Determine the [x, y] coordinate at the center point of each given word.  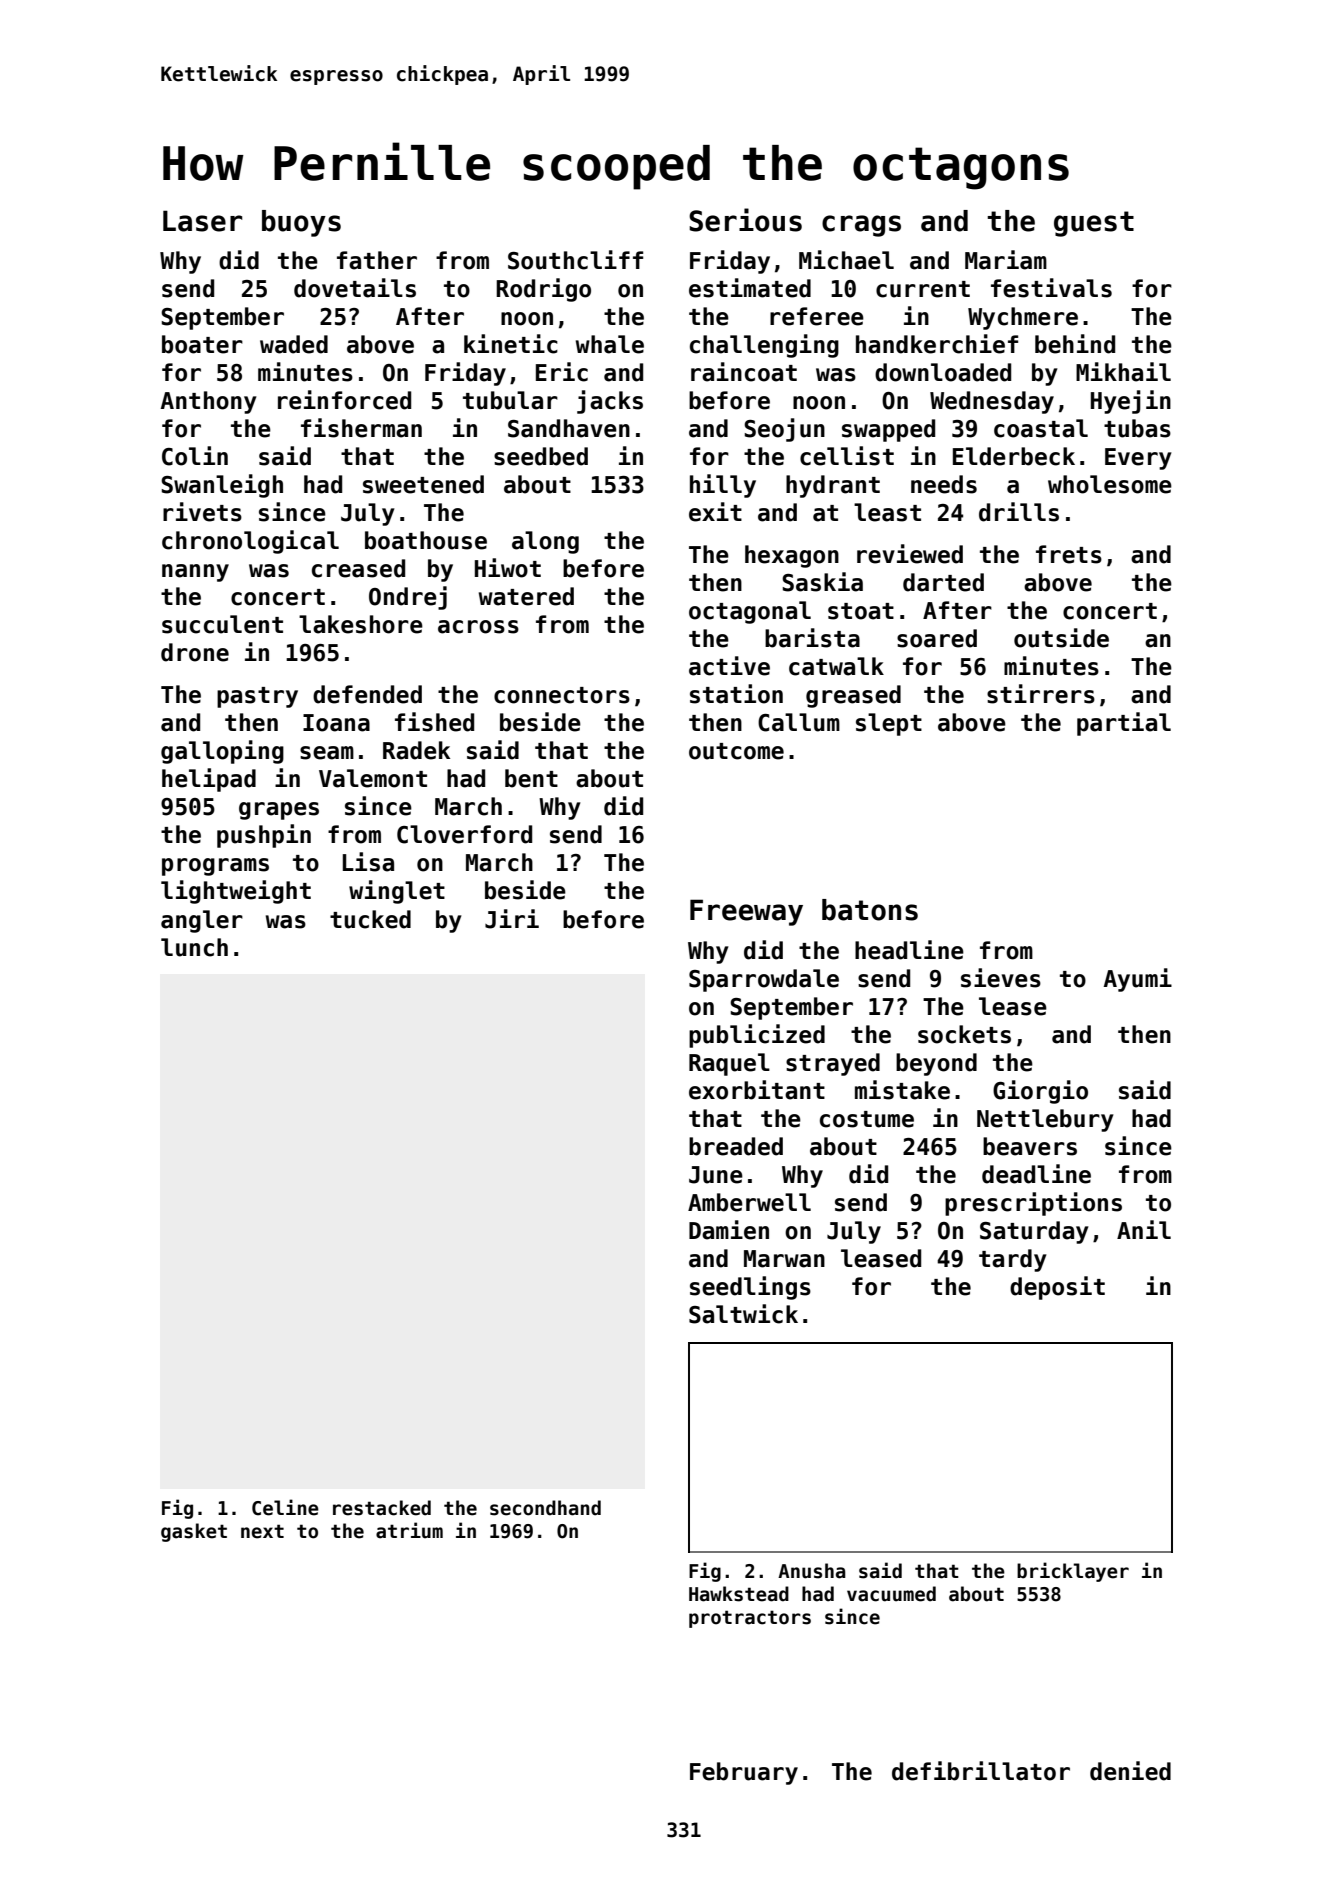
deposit [1057, 1288]
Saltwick [743, 1314]
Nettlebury [1045, 1120]
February [744, 1773]
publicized [757, 1036]
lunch [194, 947]
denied [1130, 1771]
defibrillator [981, 1771]
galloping [222, 752]
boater [202, 344]
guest [1094, 224]
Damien [729, 1230]
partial [1124, 724]
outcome [736, 751]
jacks [610, 402]
